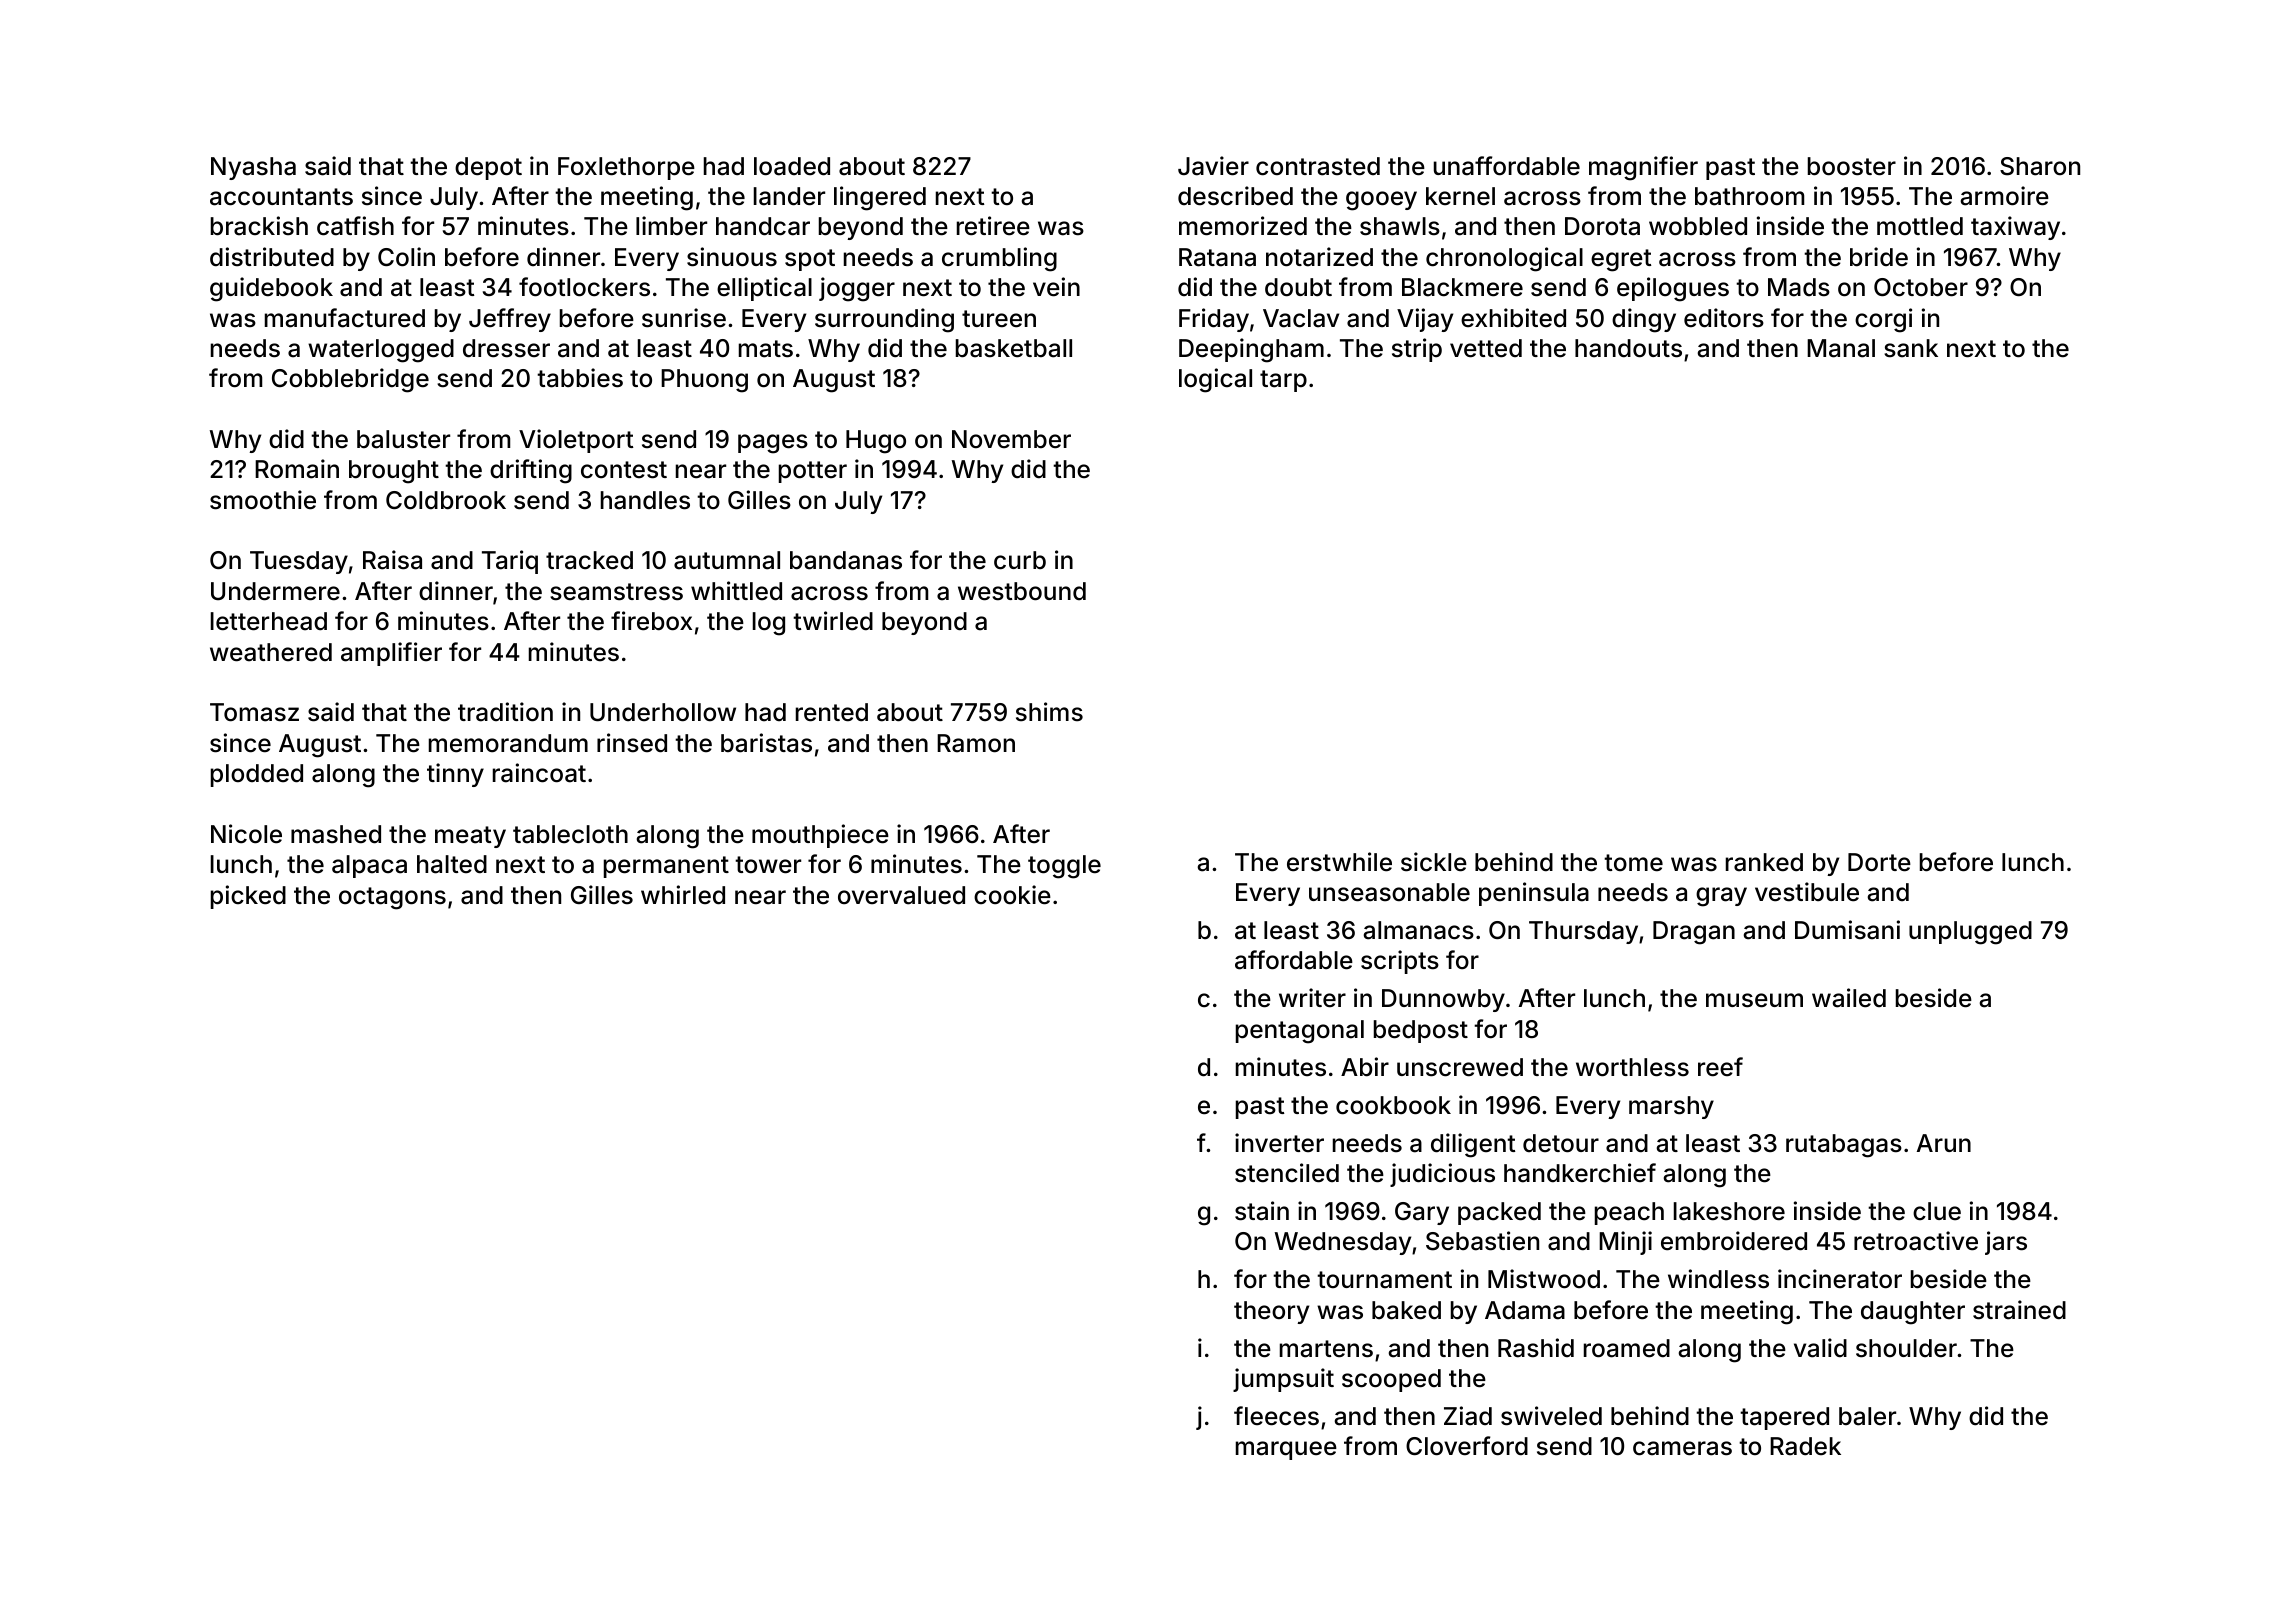 This screenshot has height=1620, width=2292. What do you see at coordinates (901, 895) in the screenshot?
I see `overvalued` at bounding box center [901, 895].
